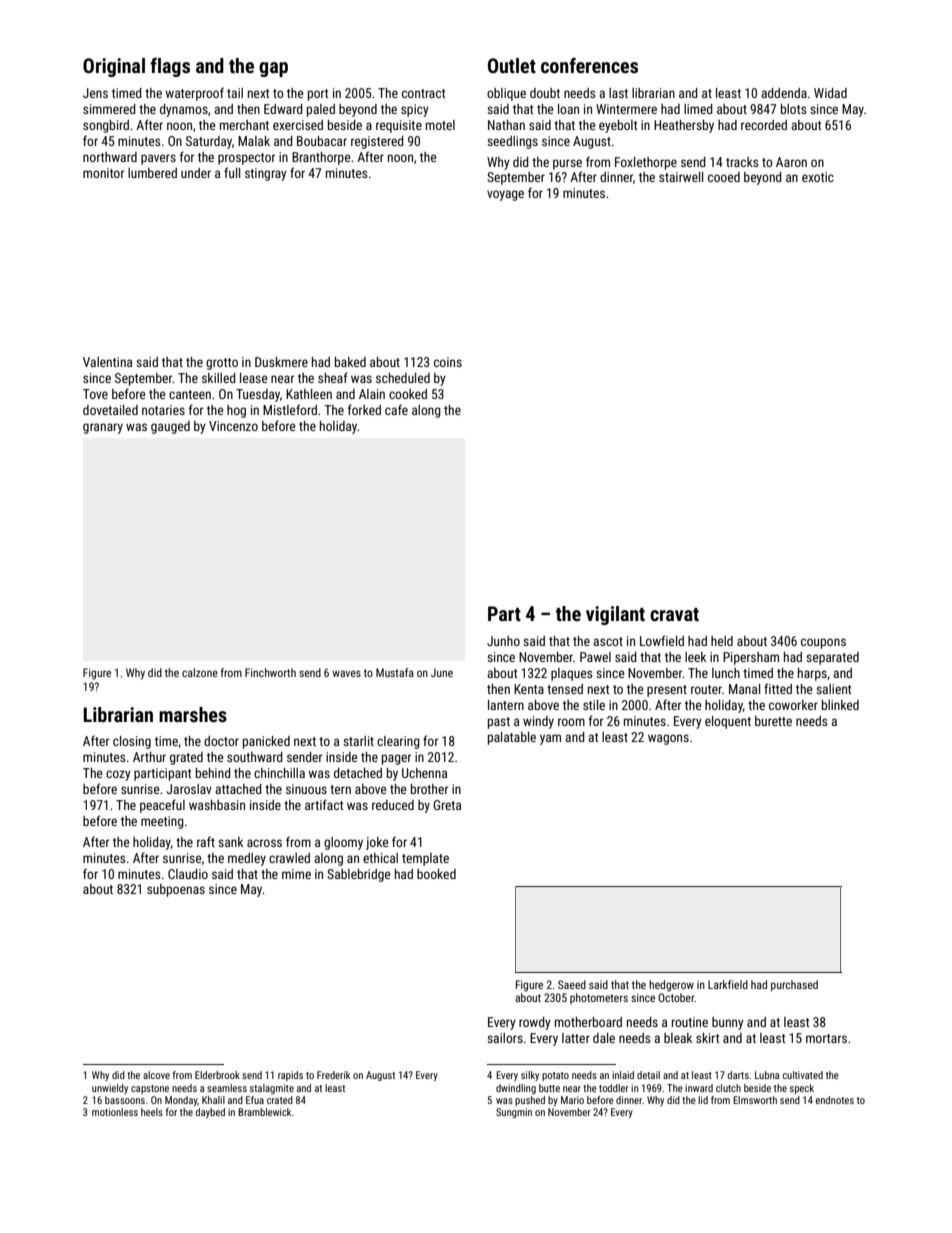  Describe the element at coordinates (399, 126) in the screenshot. I see `requisite` at that location.
